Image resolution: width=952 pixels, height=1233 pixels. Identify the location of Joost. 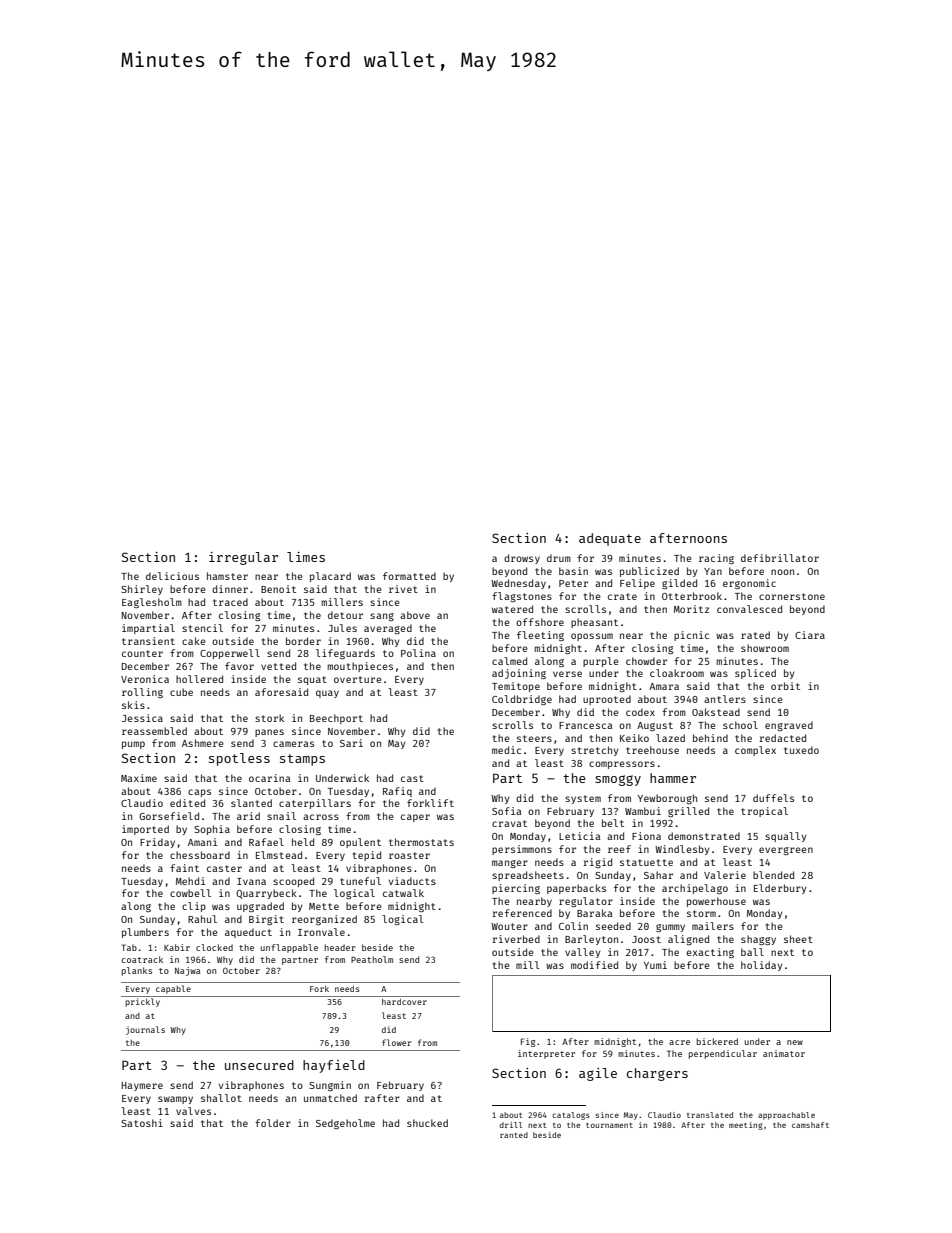
(646, 939).
